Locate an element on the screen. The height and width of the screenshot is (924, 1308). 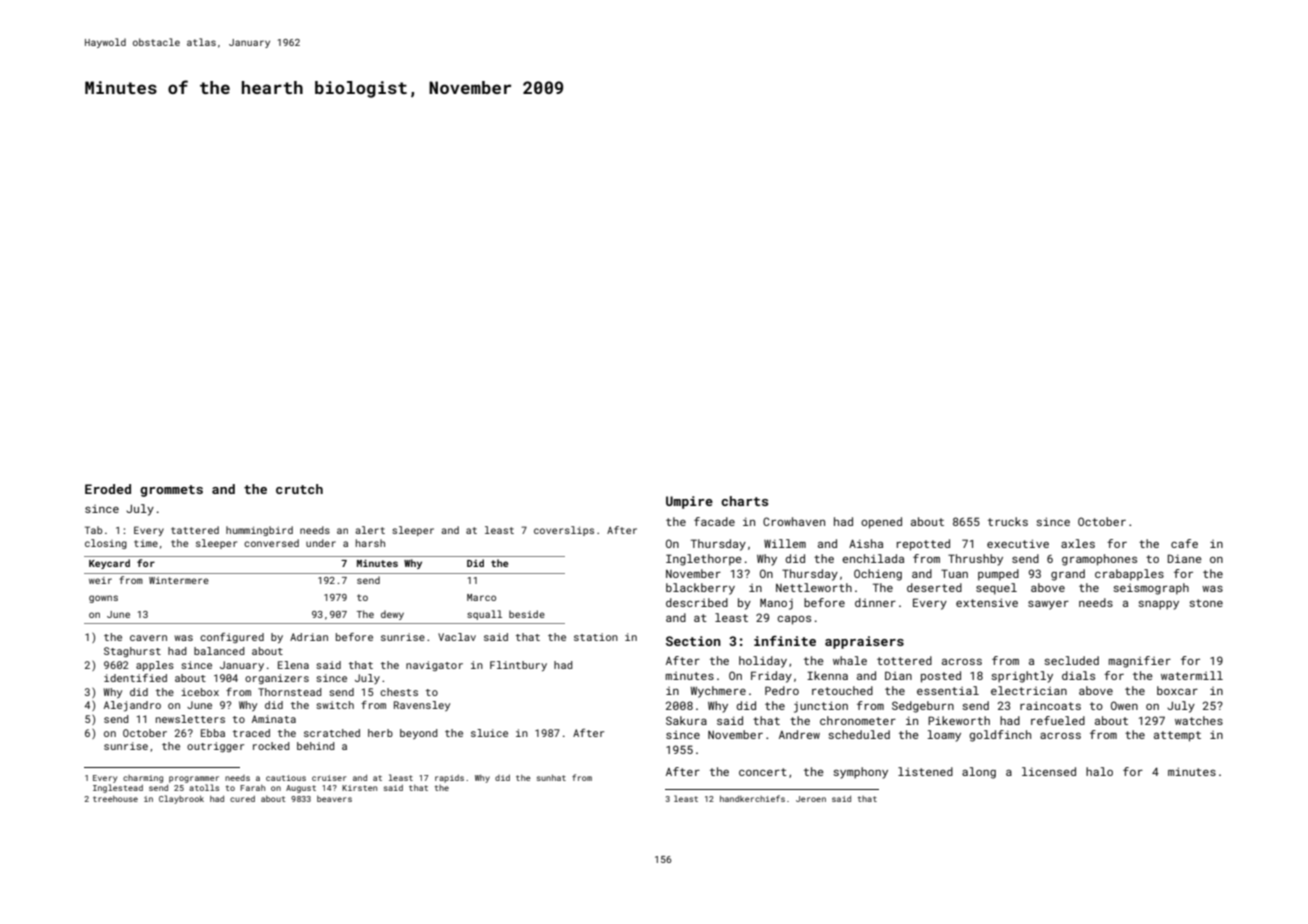
trucks is located at coordinates (1008, 521).
